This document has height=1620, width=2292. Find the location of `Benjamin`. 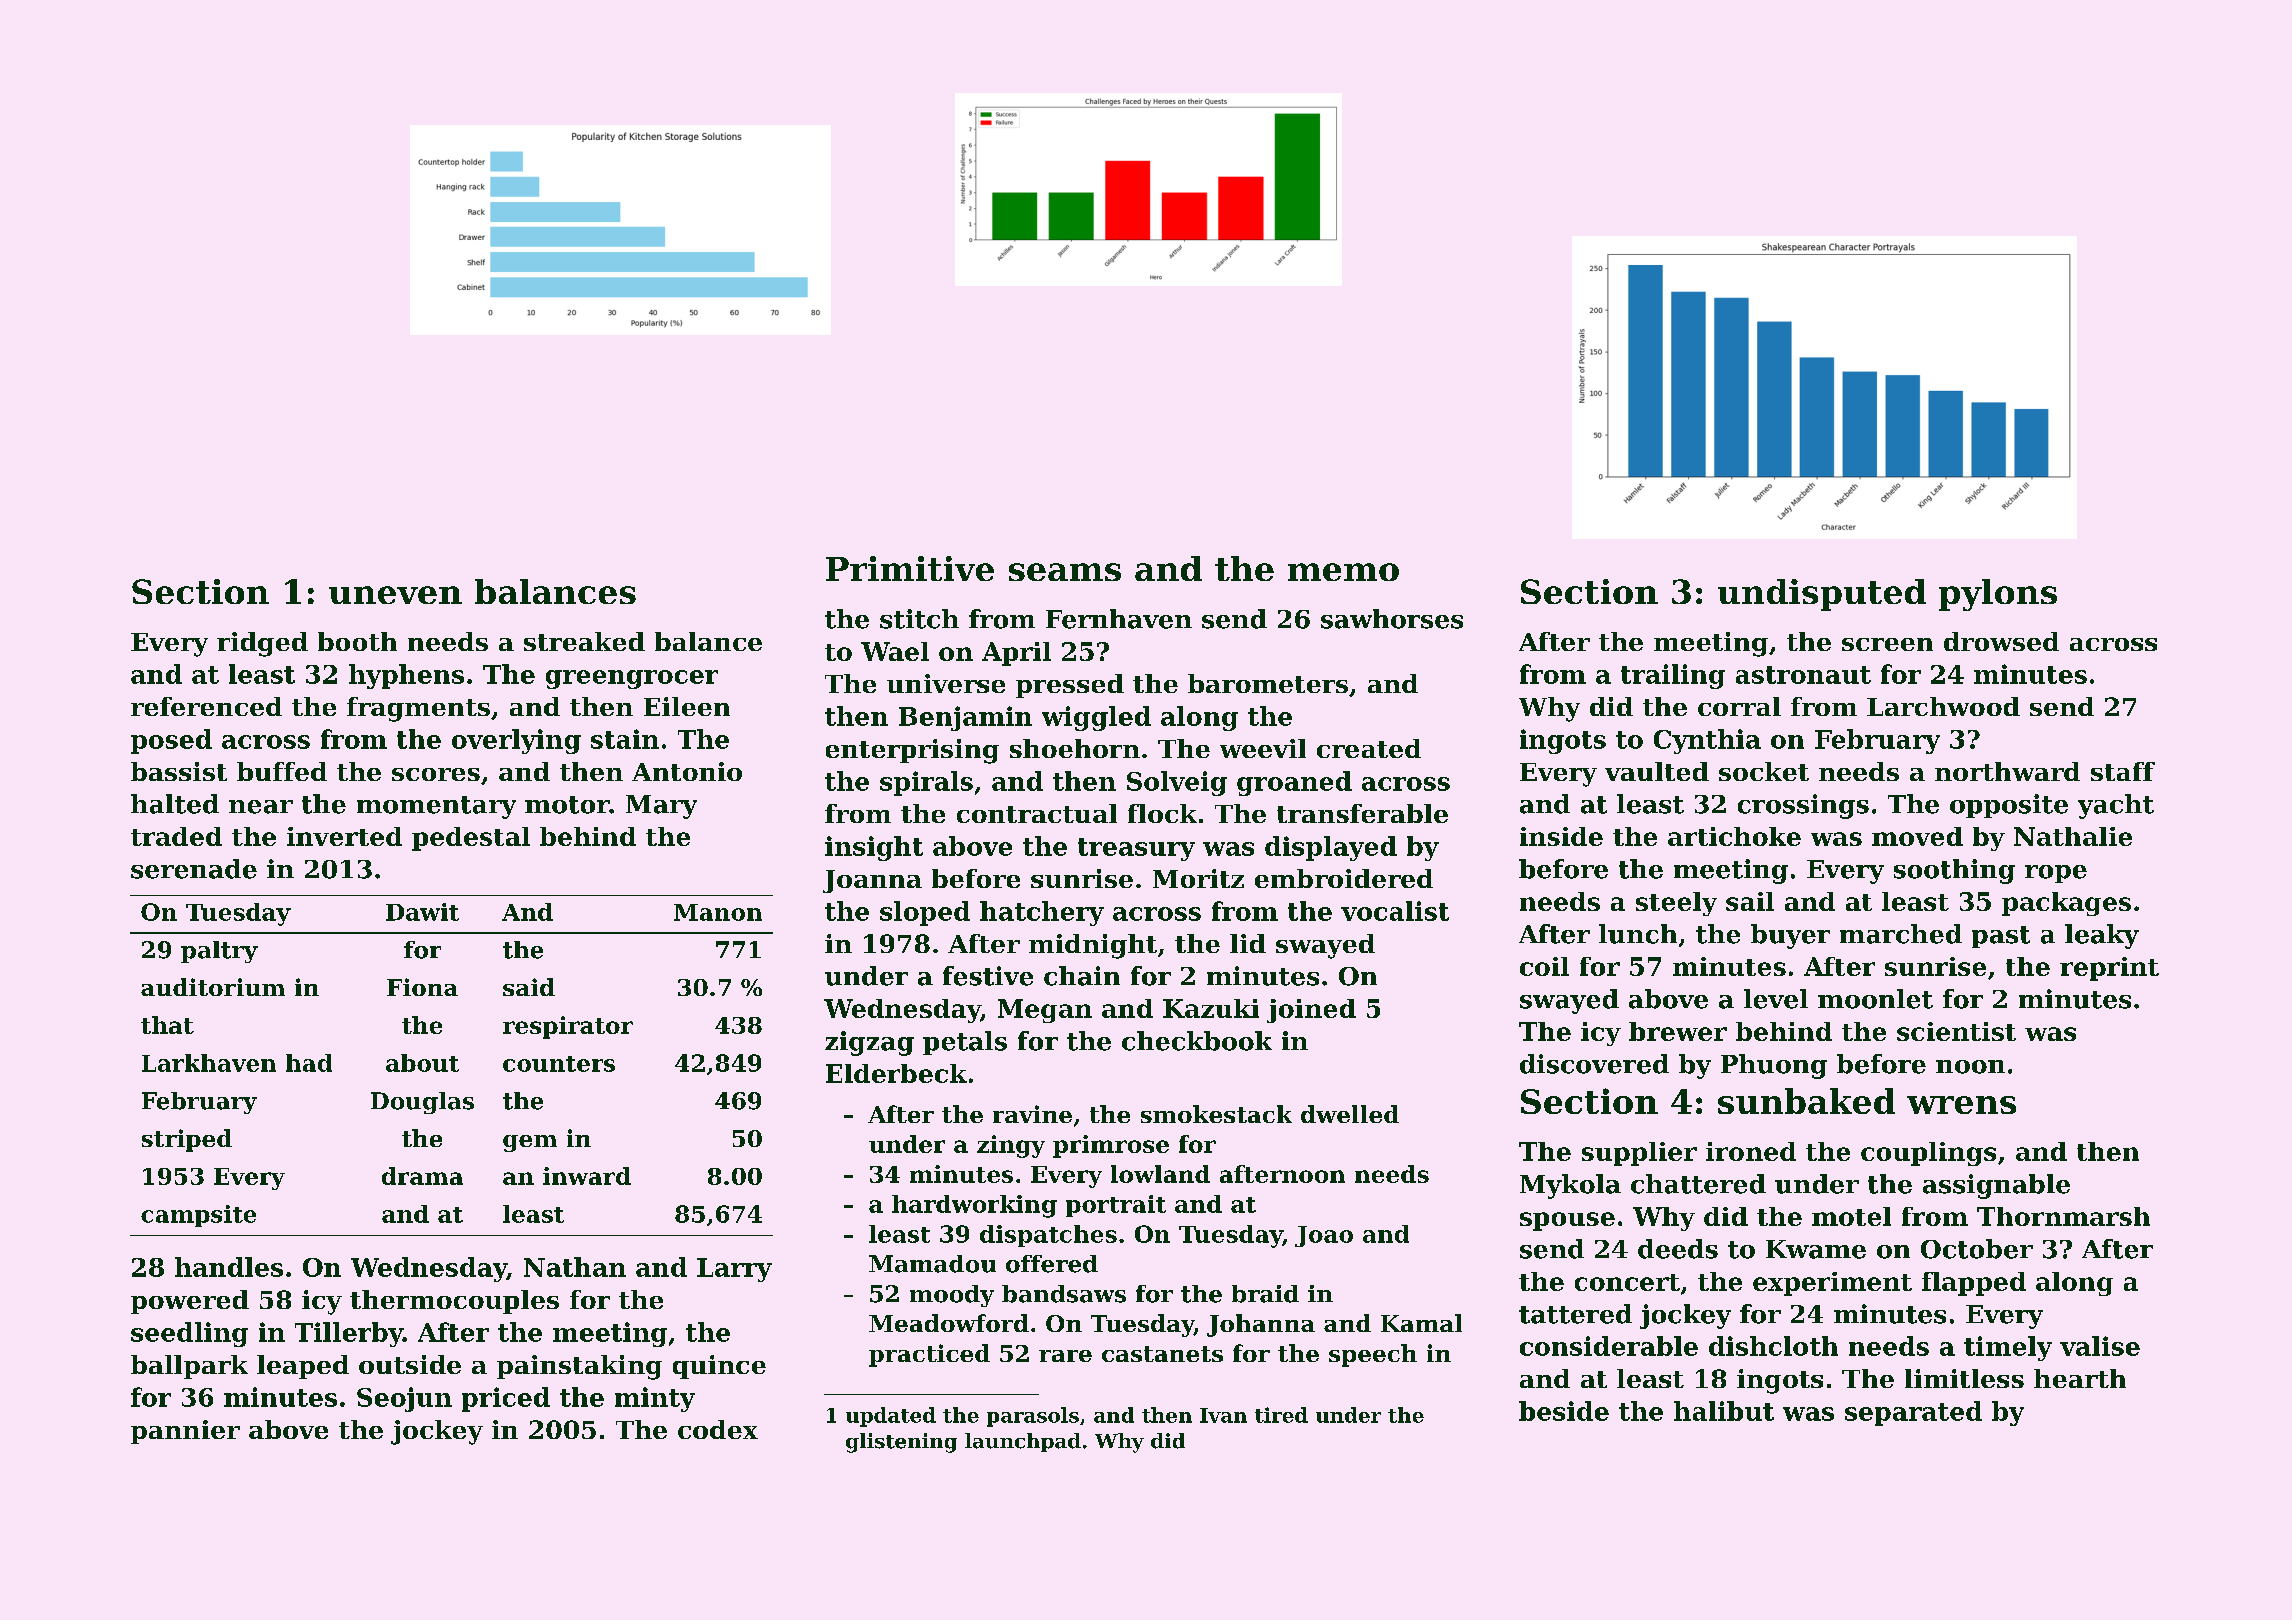

Benjamin is located at coordinates (965, 718).
